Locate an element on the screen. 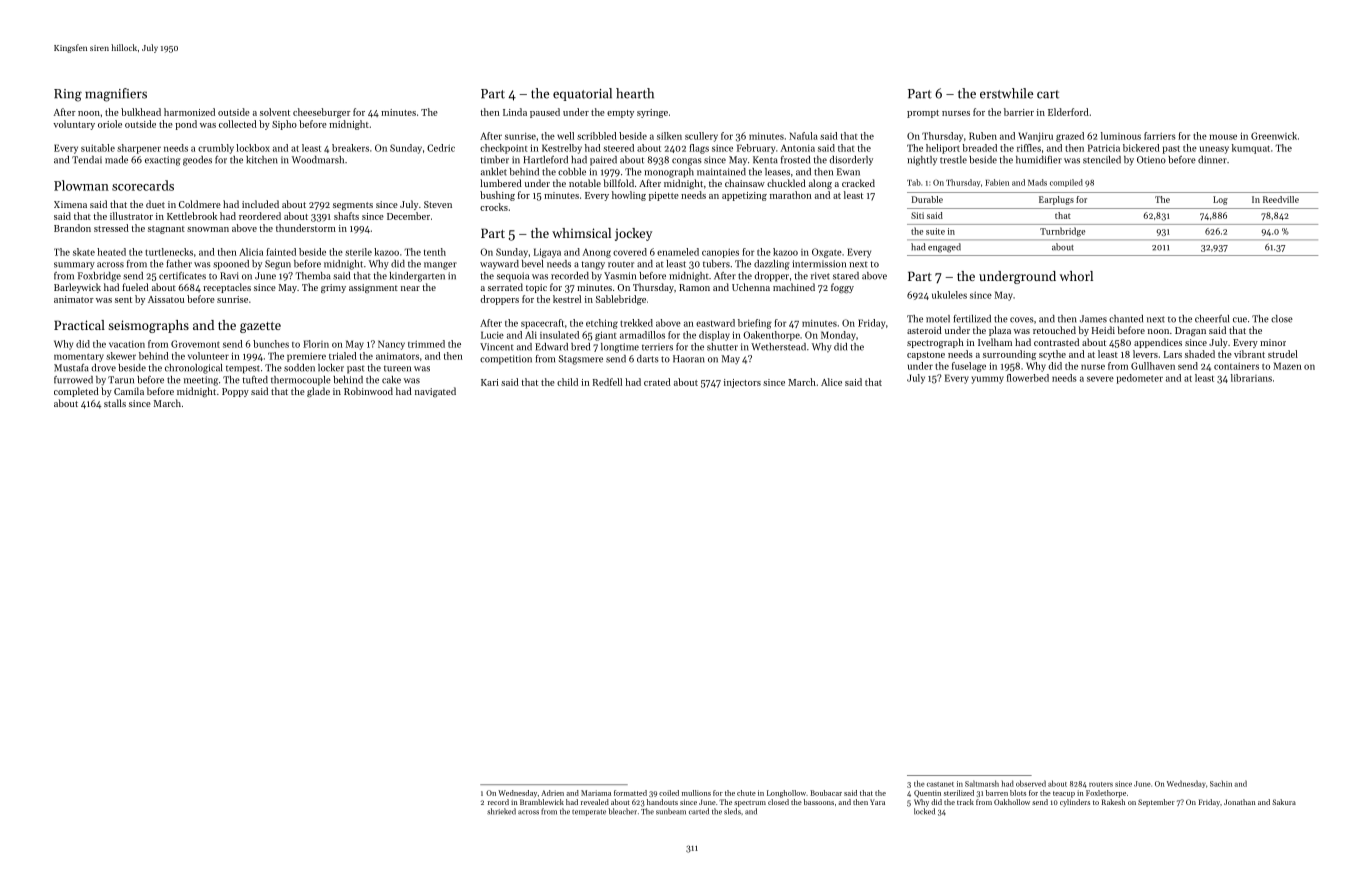 This screenshot has height=887, width=1372. Alice is located at coordinates (831, 382).
